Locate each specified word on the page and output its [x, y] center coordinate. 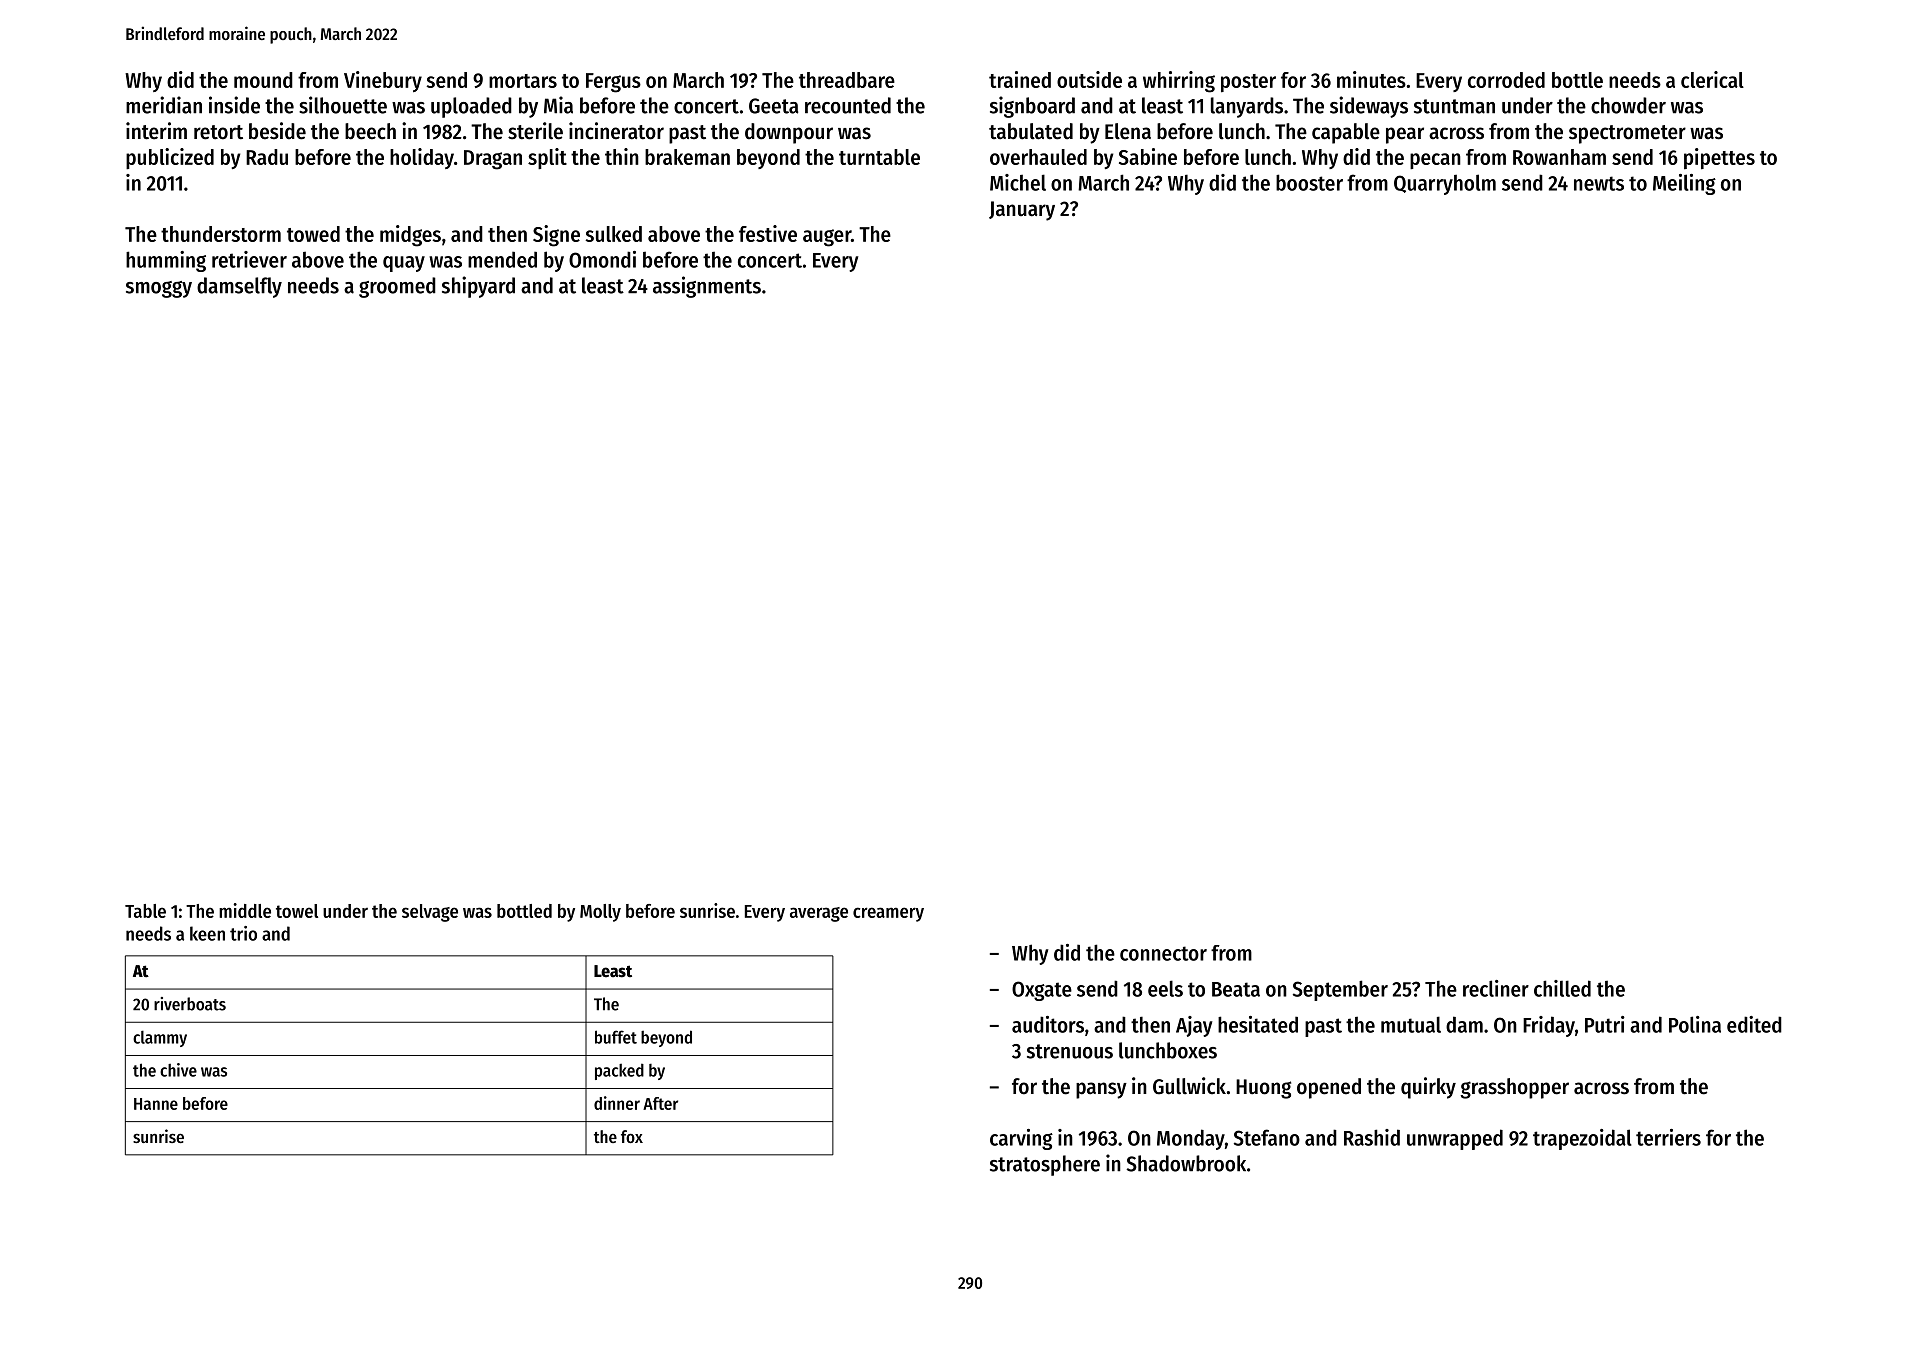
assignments [707, 287]
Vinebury [383, 81]
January [1022, 211]
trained [1020, 79]
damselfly [239, 287]
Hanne [156, 1104]
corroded [1506, 80]
